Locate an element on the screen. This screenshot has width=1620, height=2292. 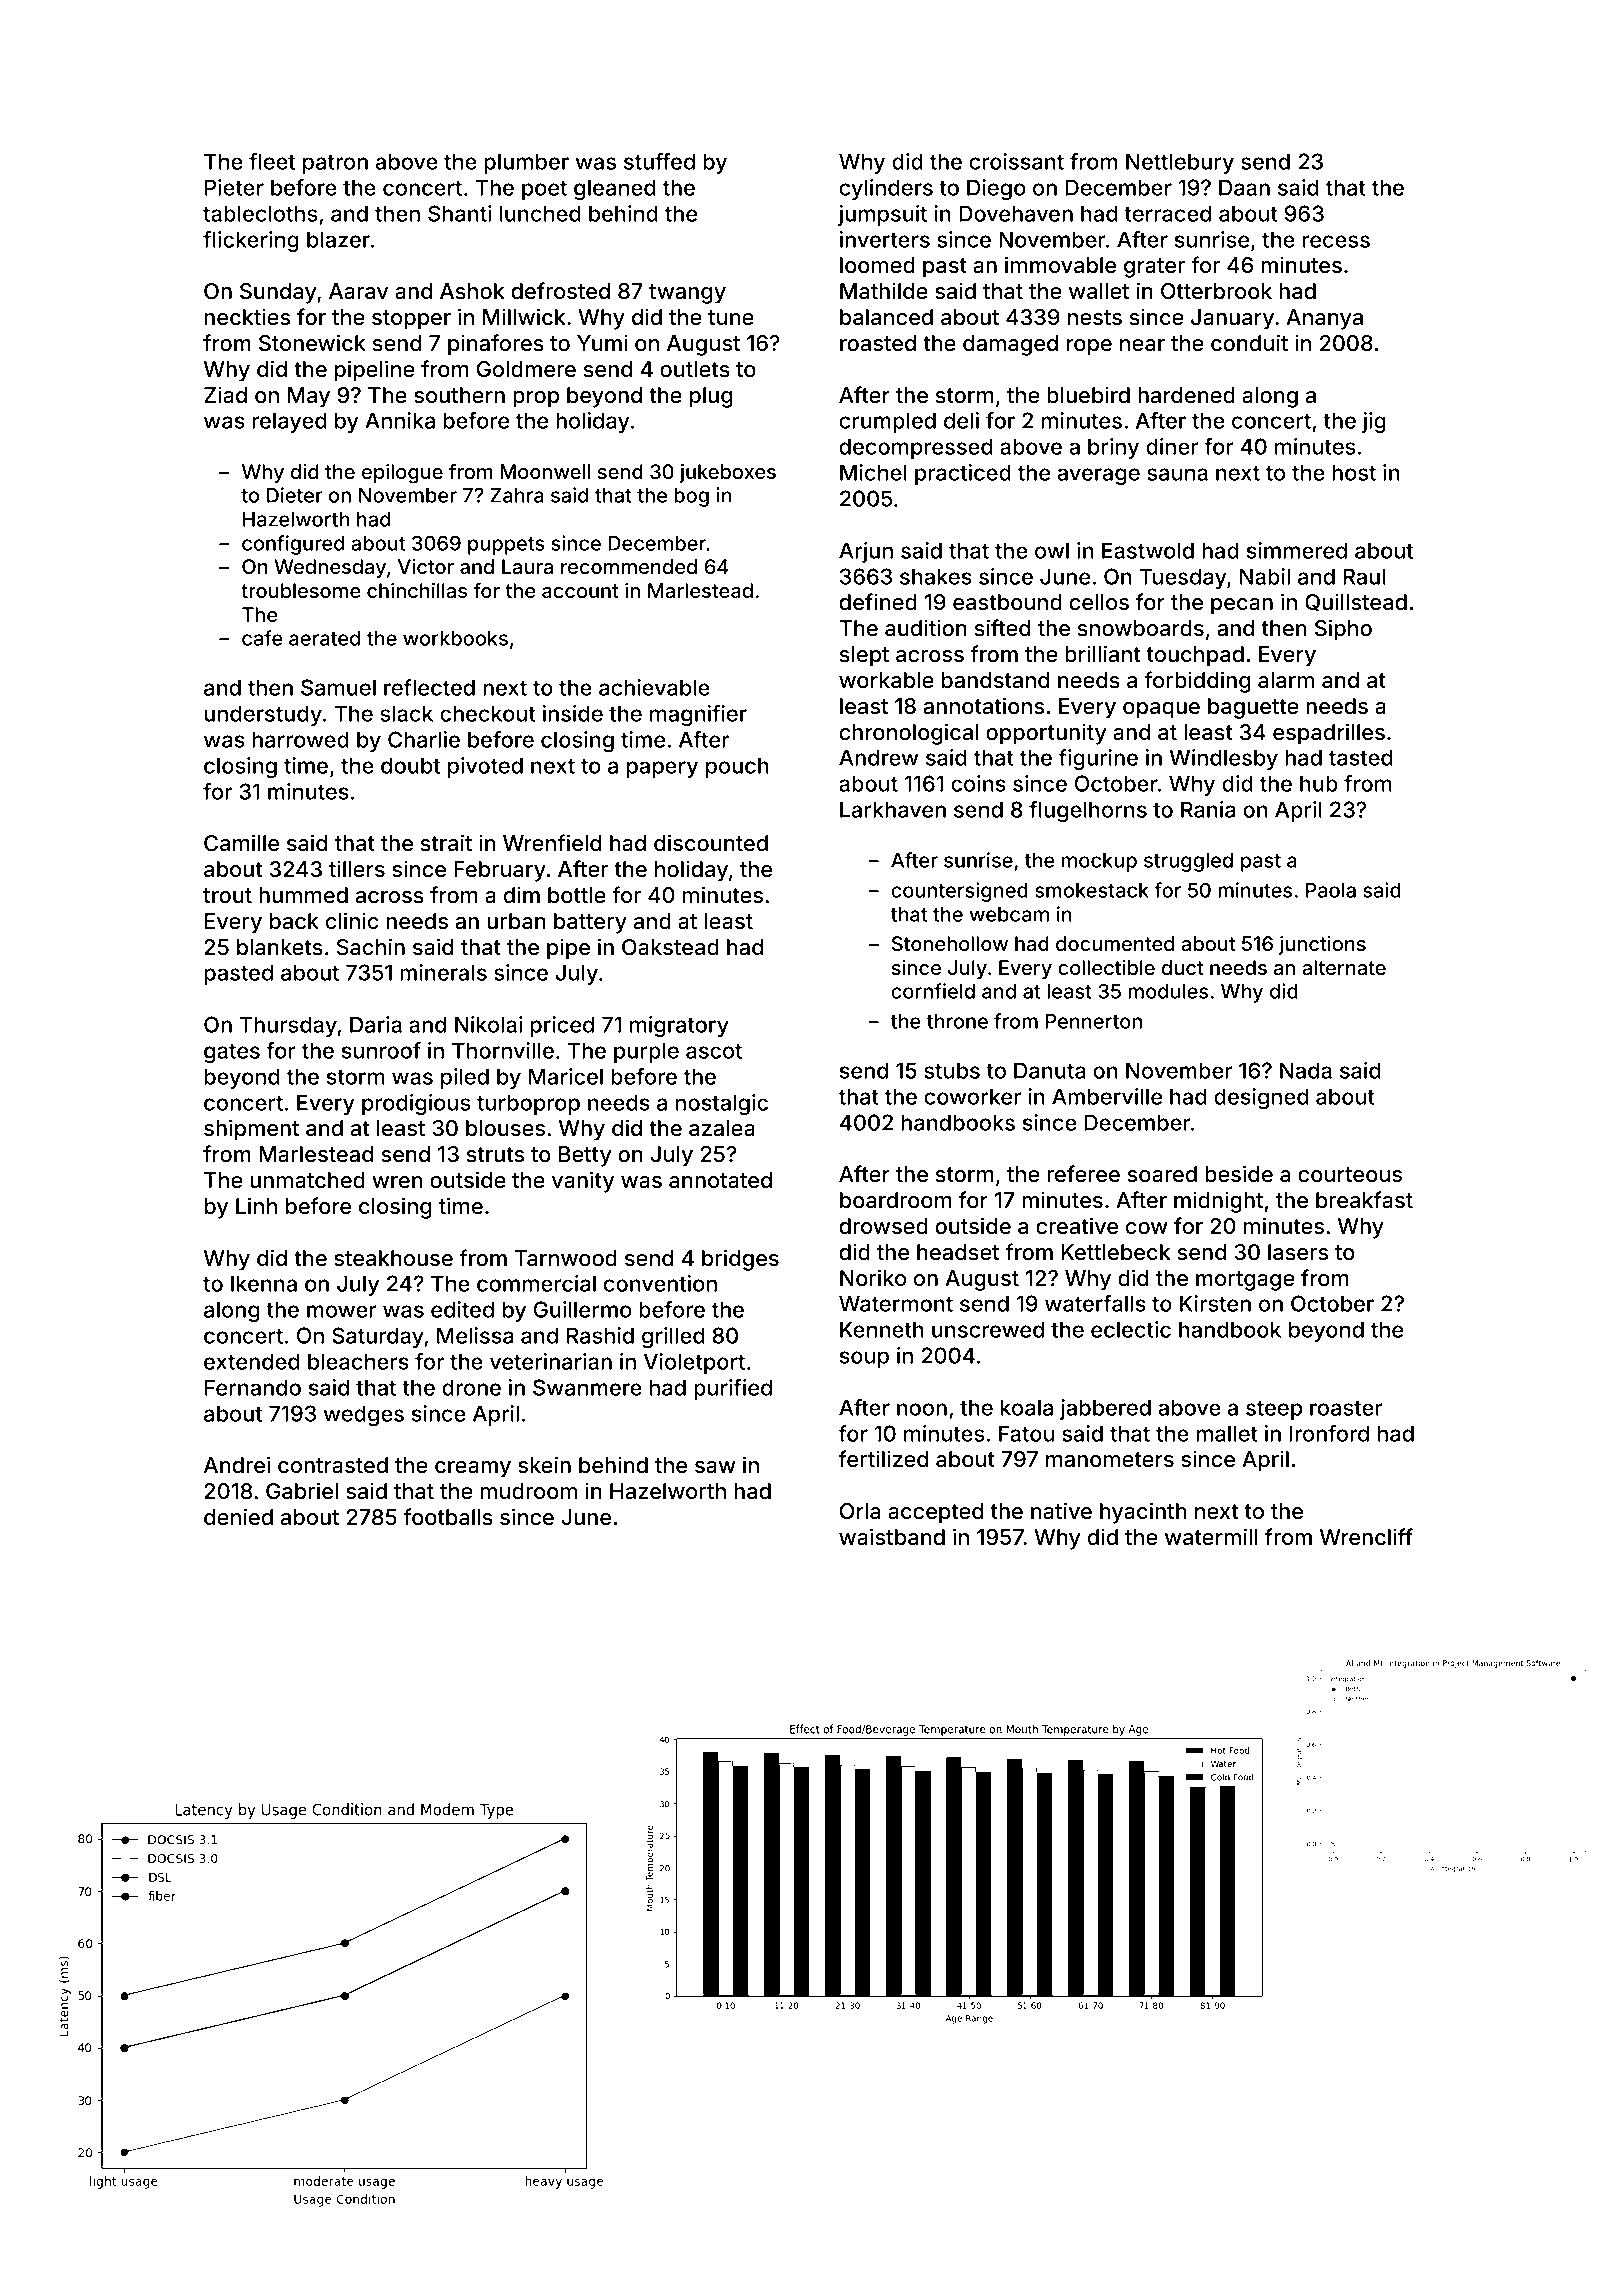
soup is located at coordinates (864, 1359).
